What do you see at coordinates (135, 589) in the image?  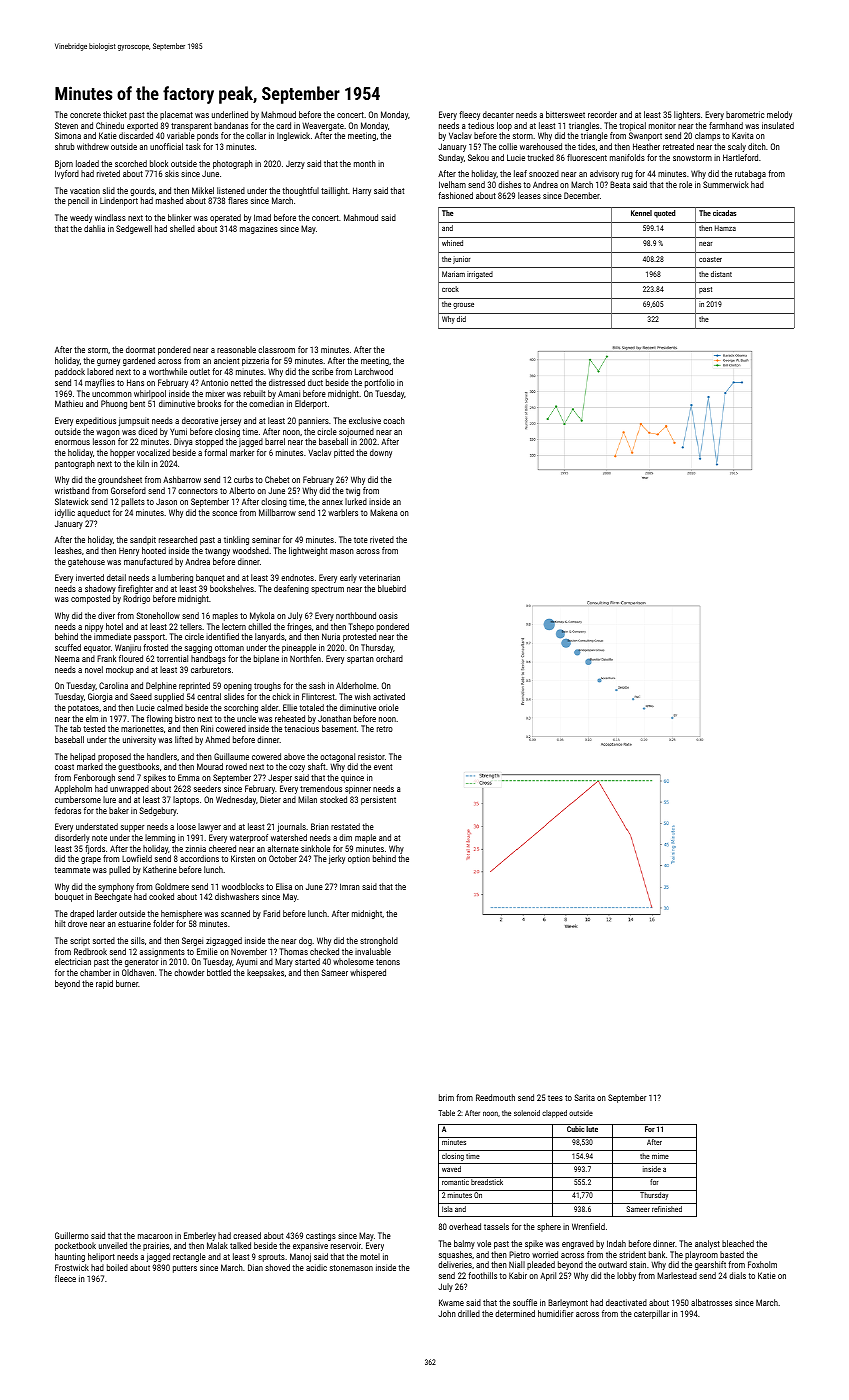 I see `firefighter` at bounding box center [135, 589].
